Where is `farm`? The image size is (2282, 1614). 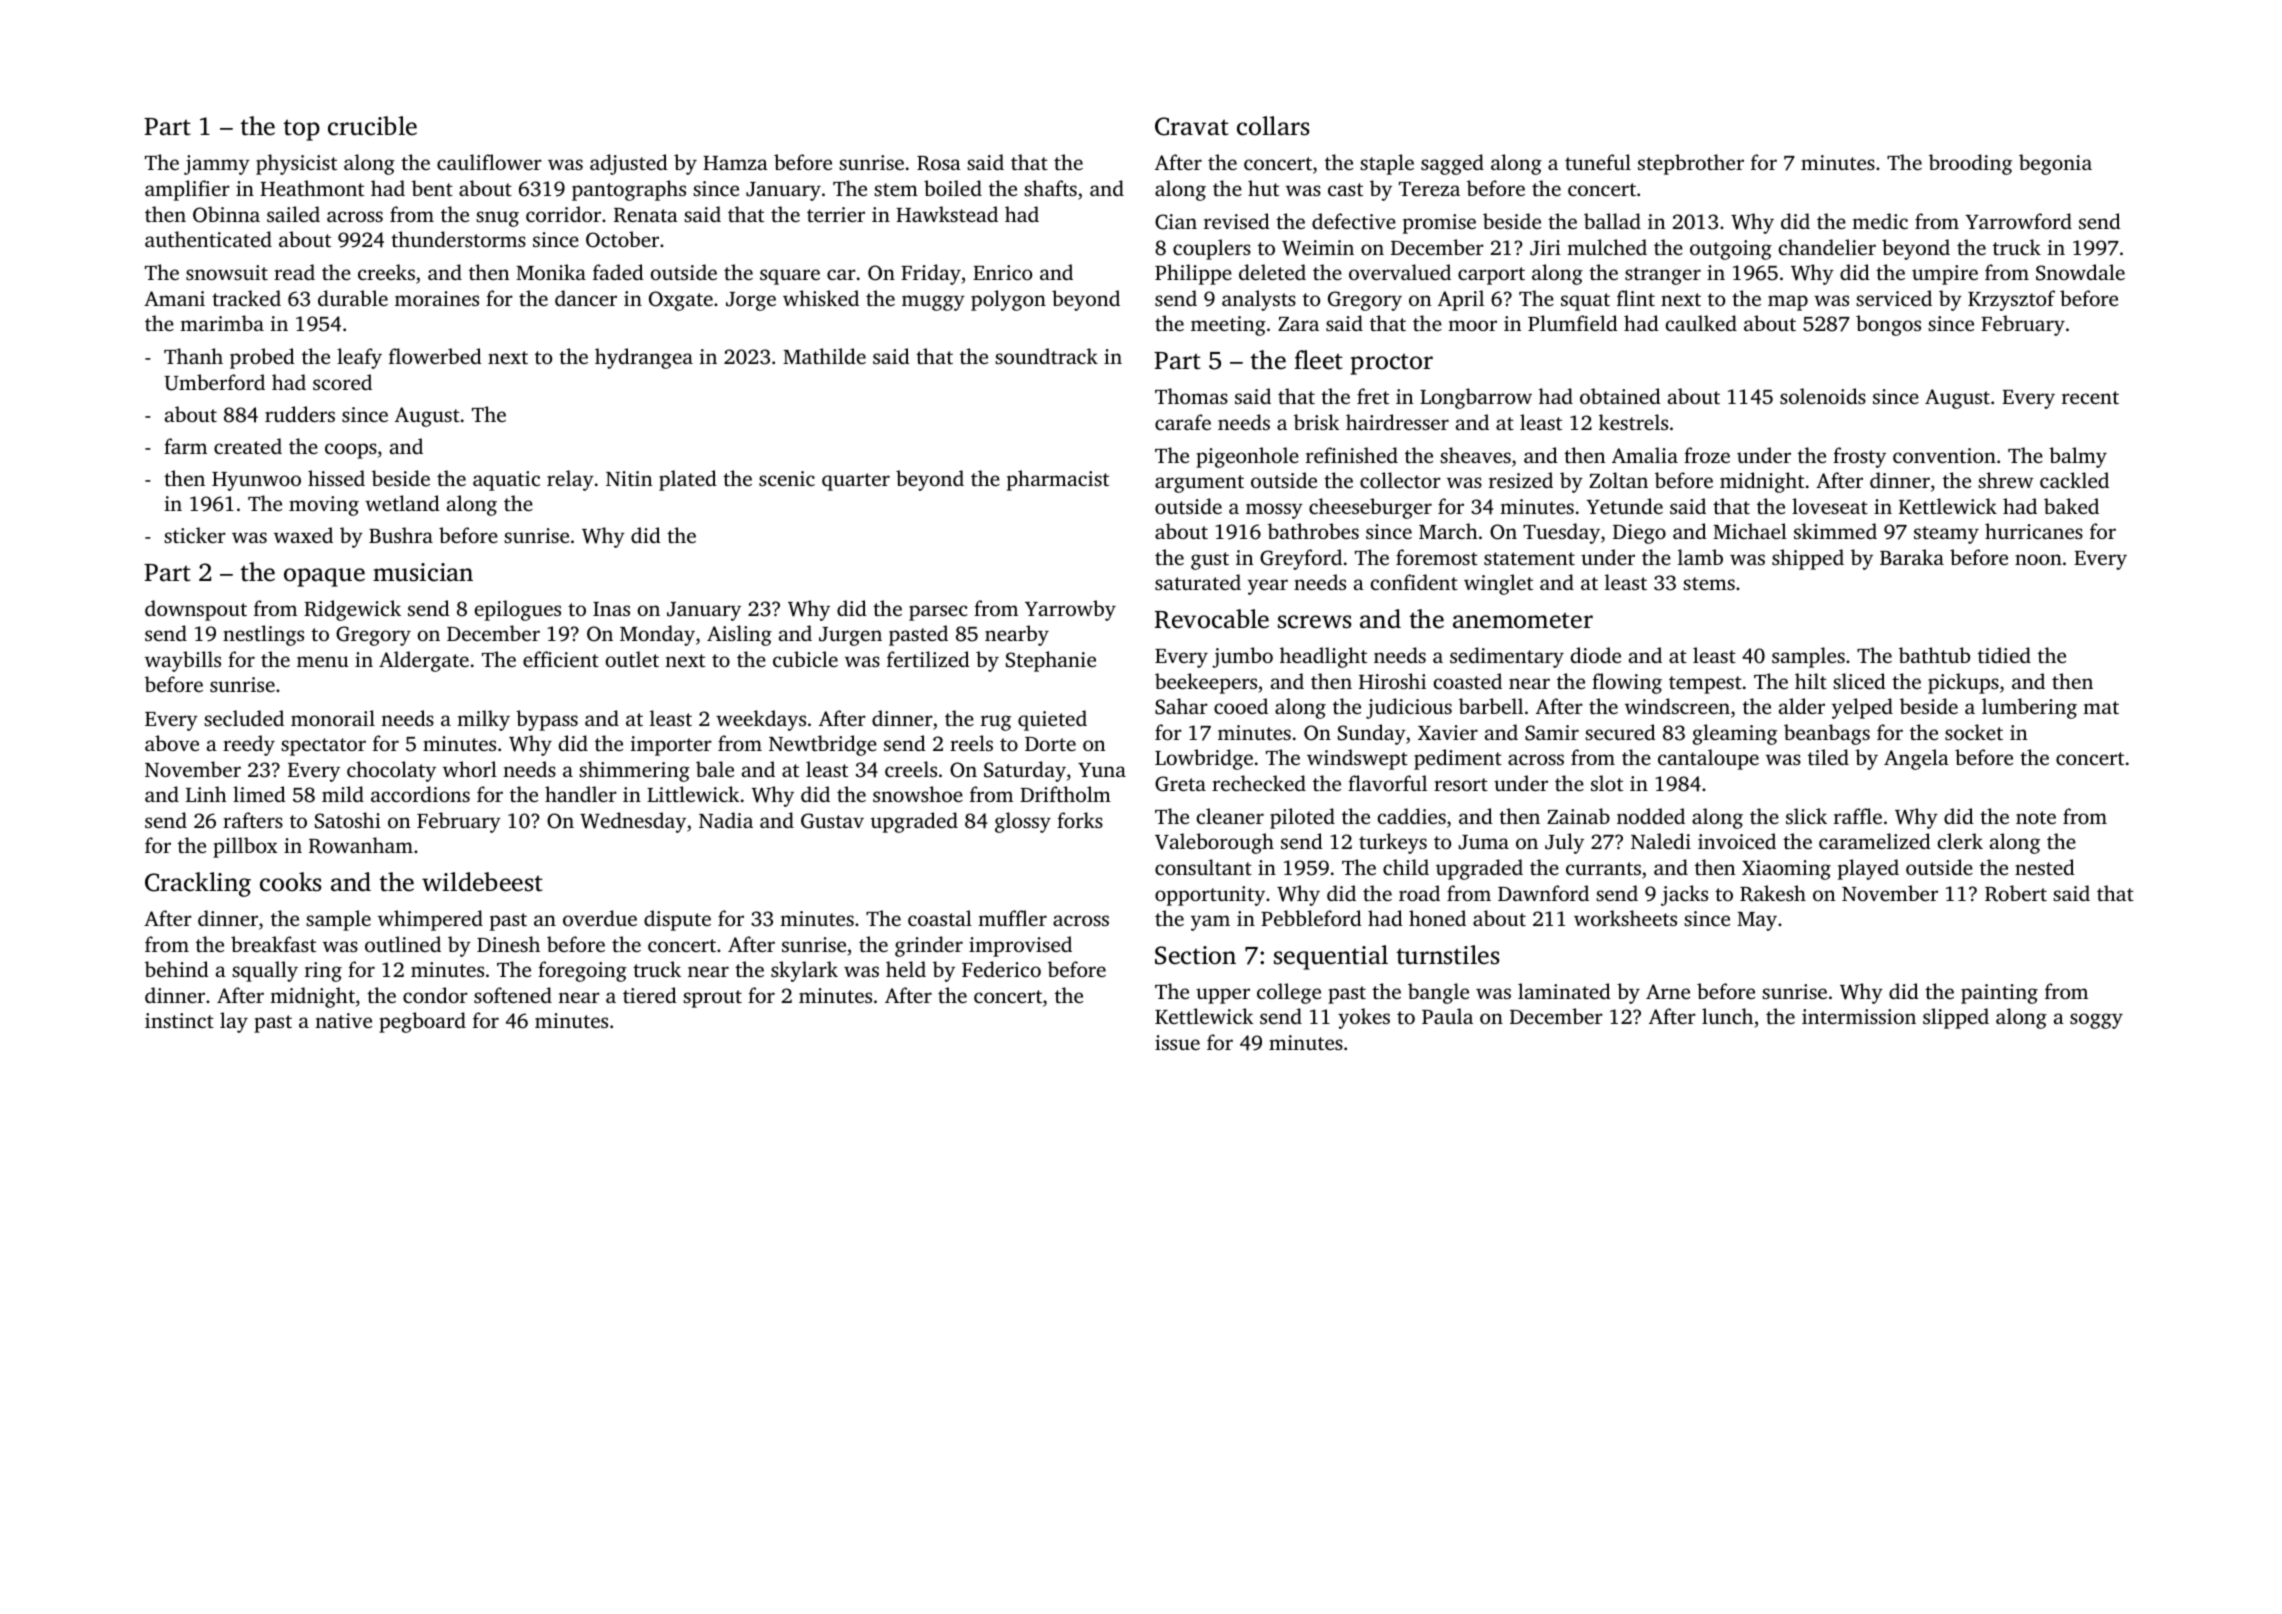 farm is located at coordinates (185, 446).
